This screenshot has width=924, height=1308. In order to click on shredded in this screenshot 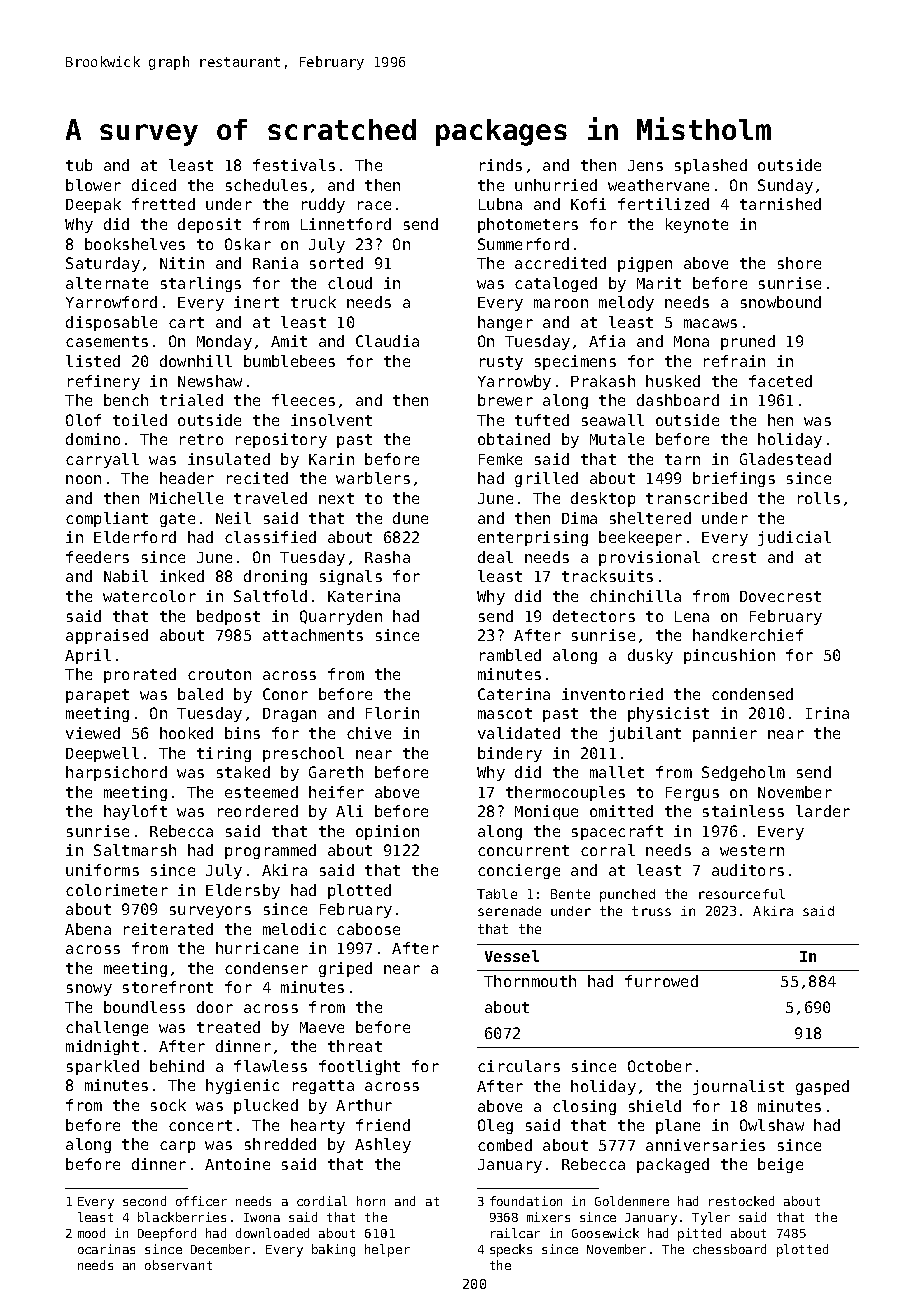, I will do `click(280, 1144)`.
